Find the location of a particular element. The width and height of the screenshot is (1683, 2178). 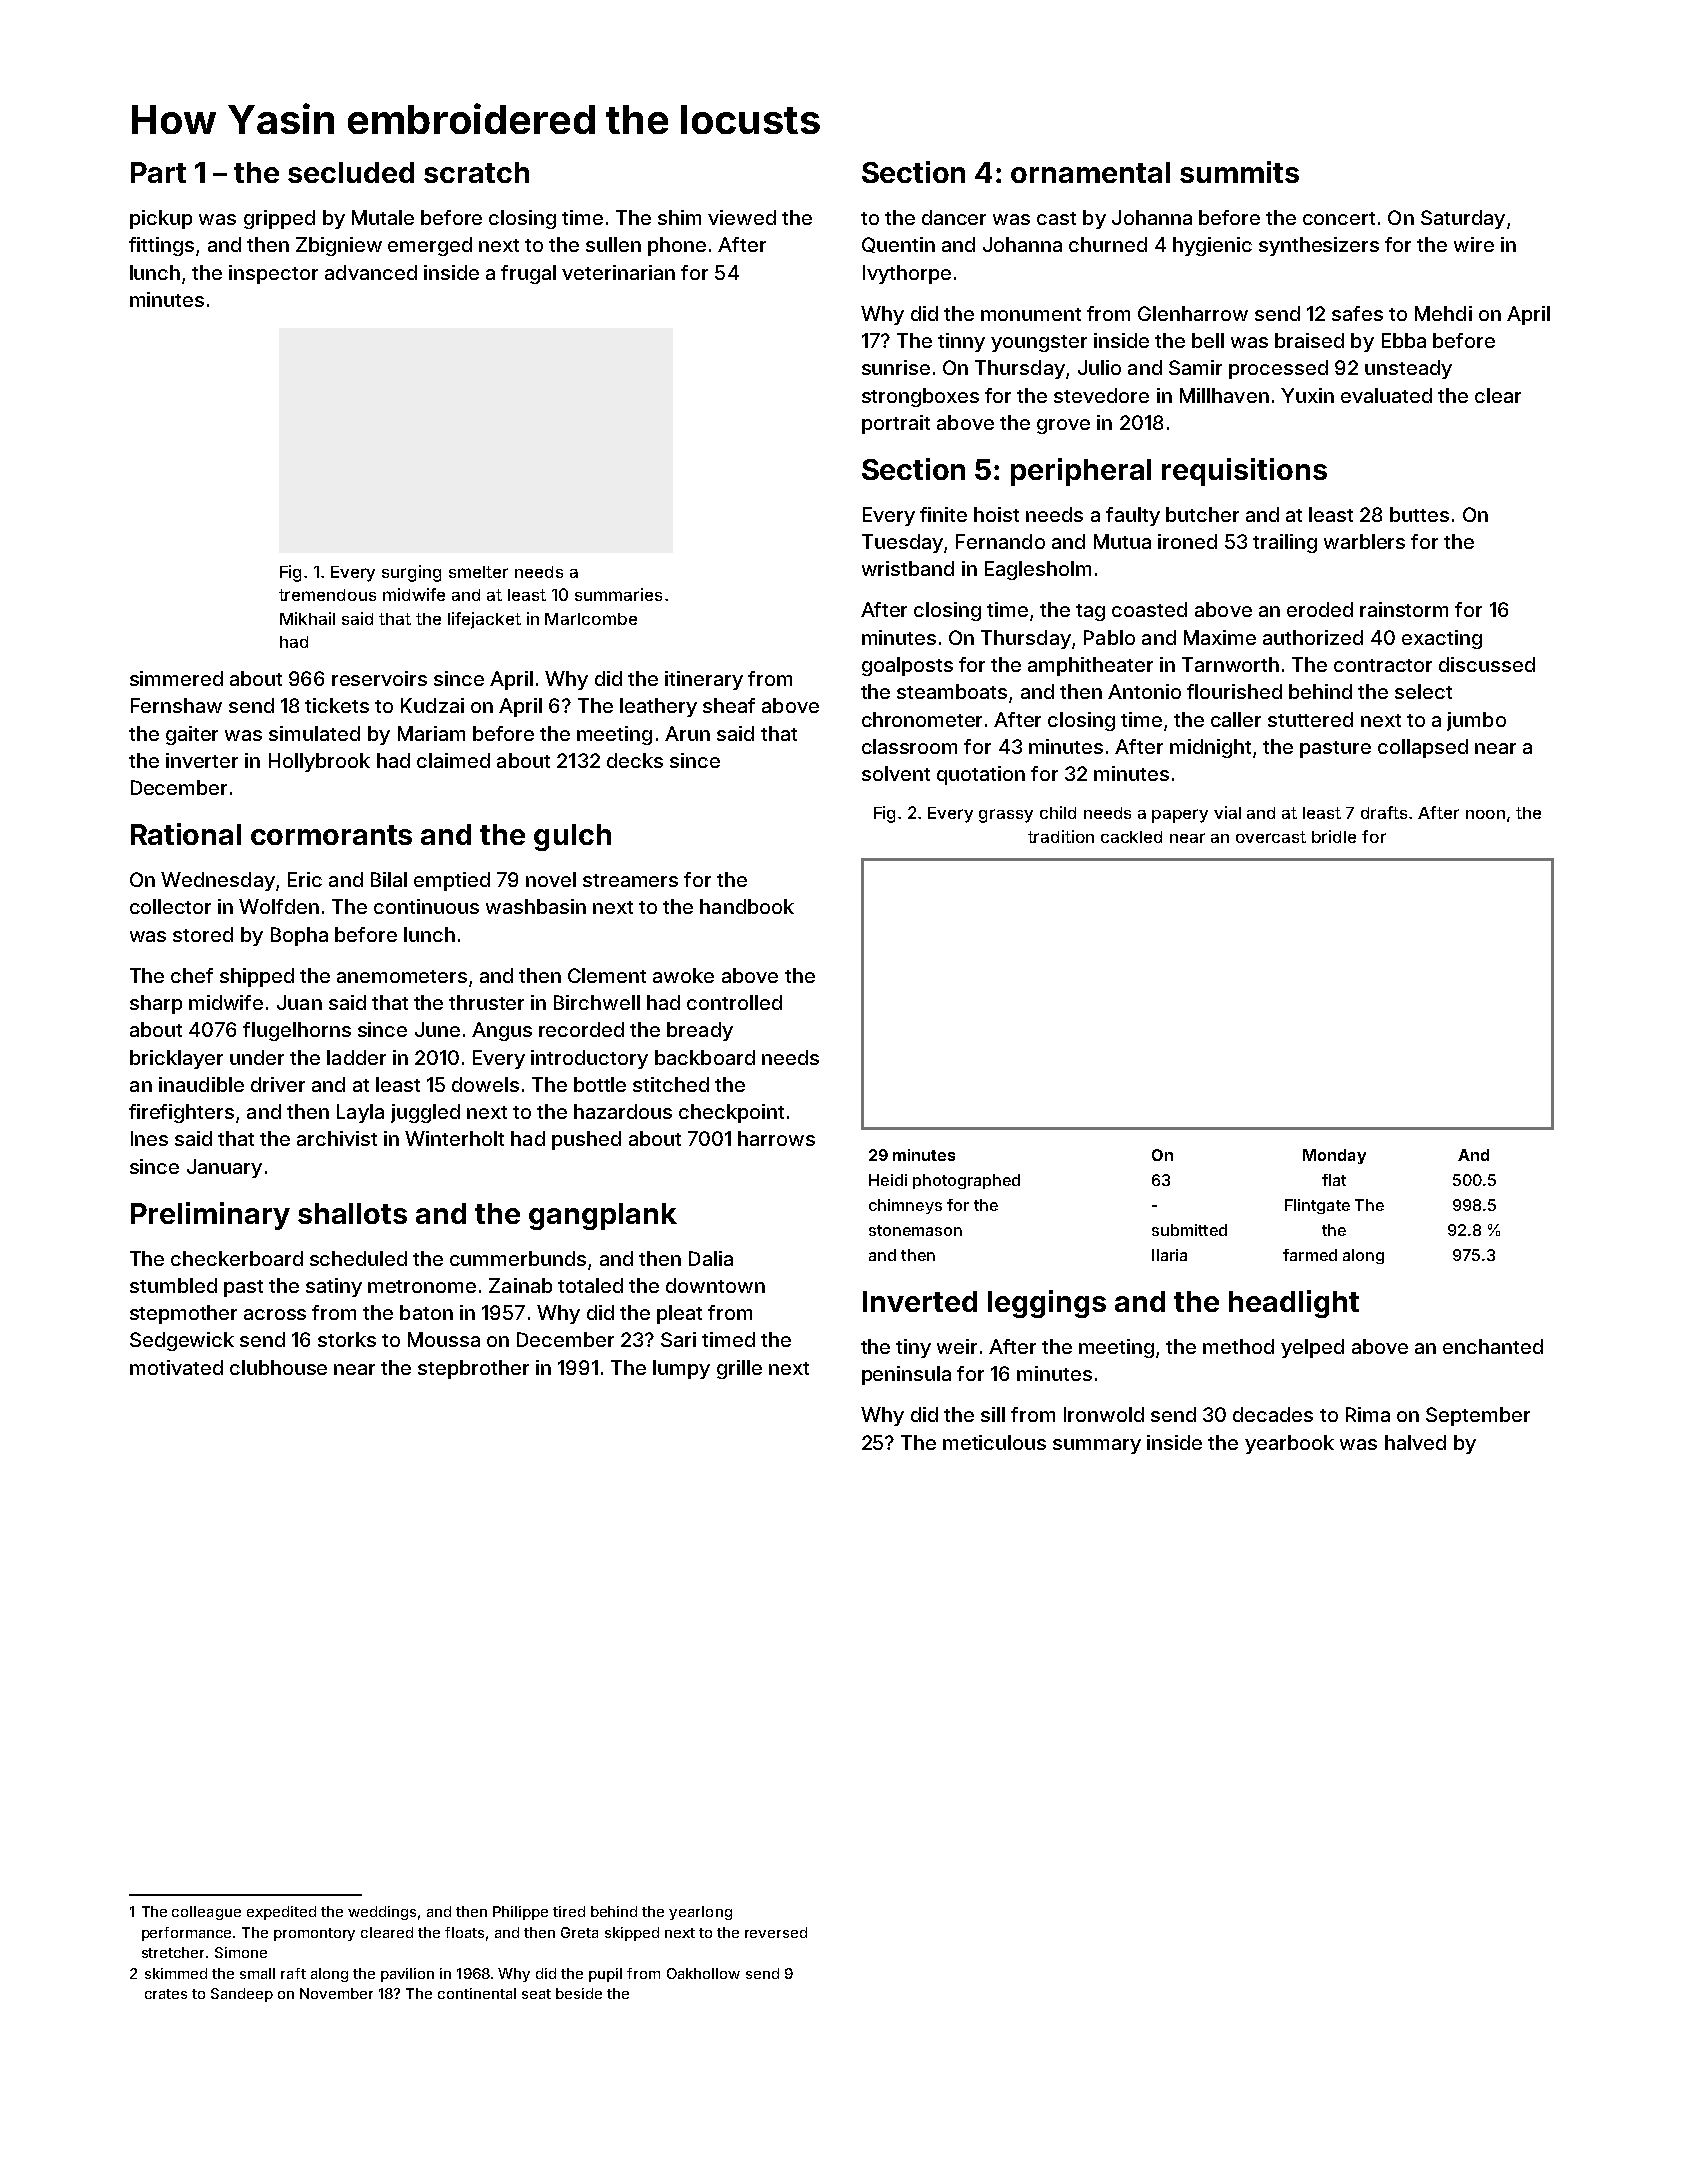

motivated is located at coordinates (176, 1367).
